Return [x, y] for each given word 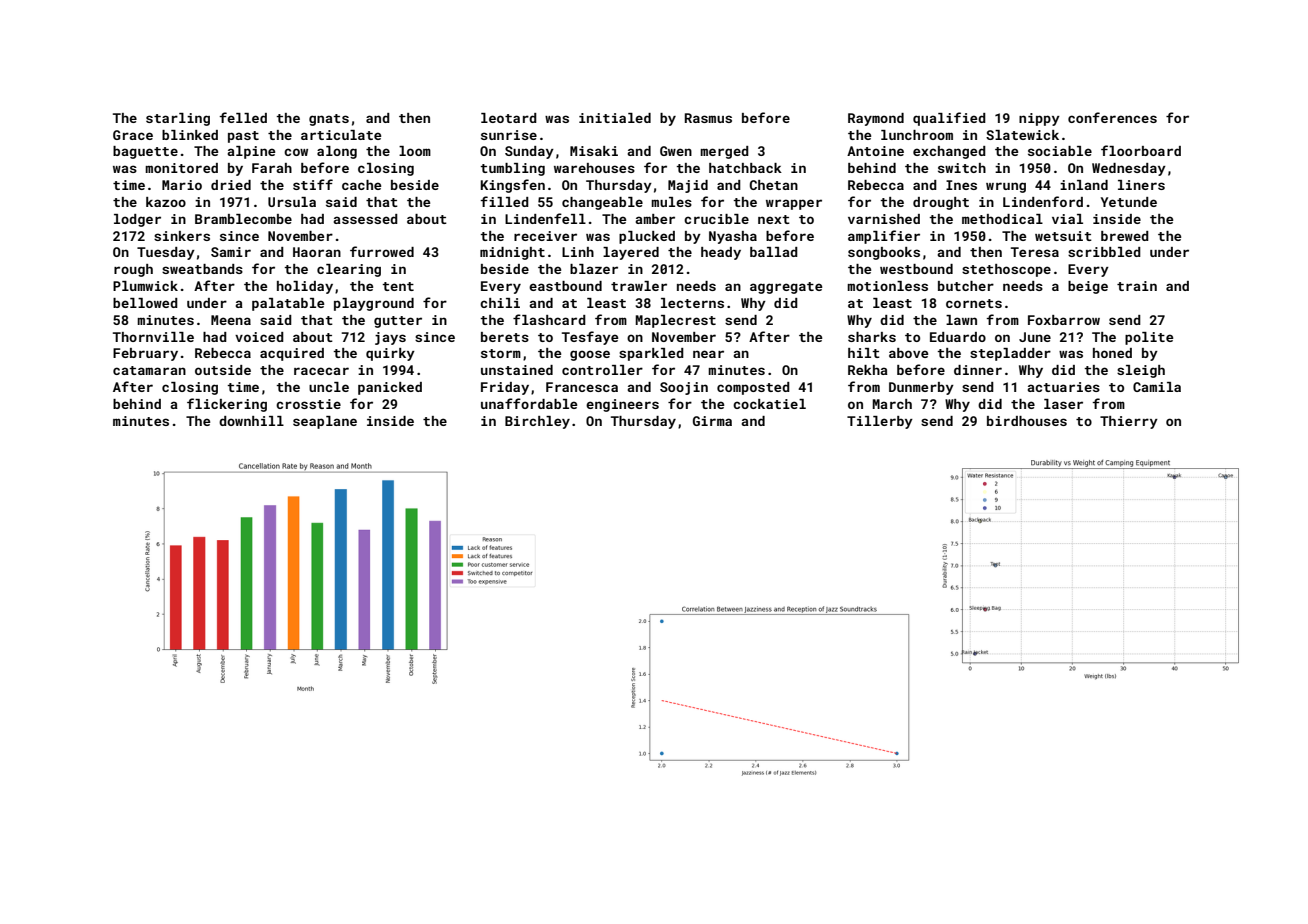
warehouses [594, 168]
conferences [1112, 117]
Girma [712, 421]
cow [296, 152]
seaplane [325, 422]
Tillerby [880, 422]
